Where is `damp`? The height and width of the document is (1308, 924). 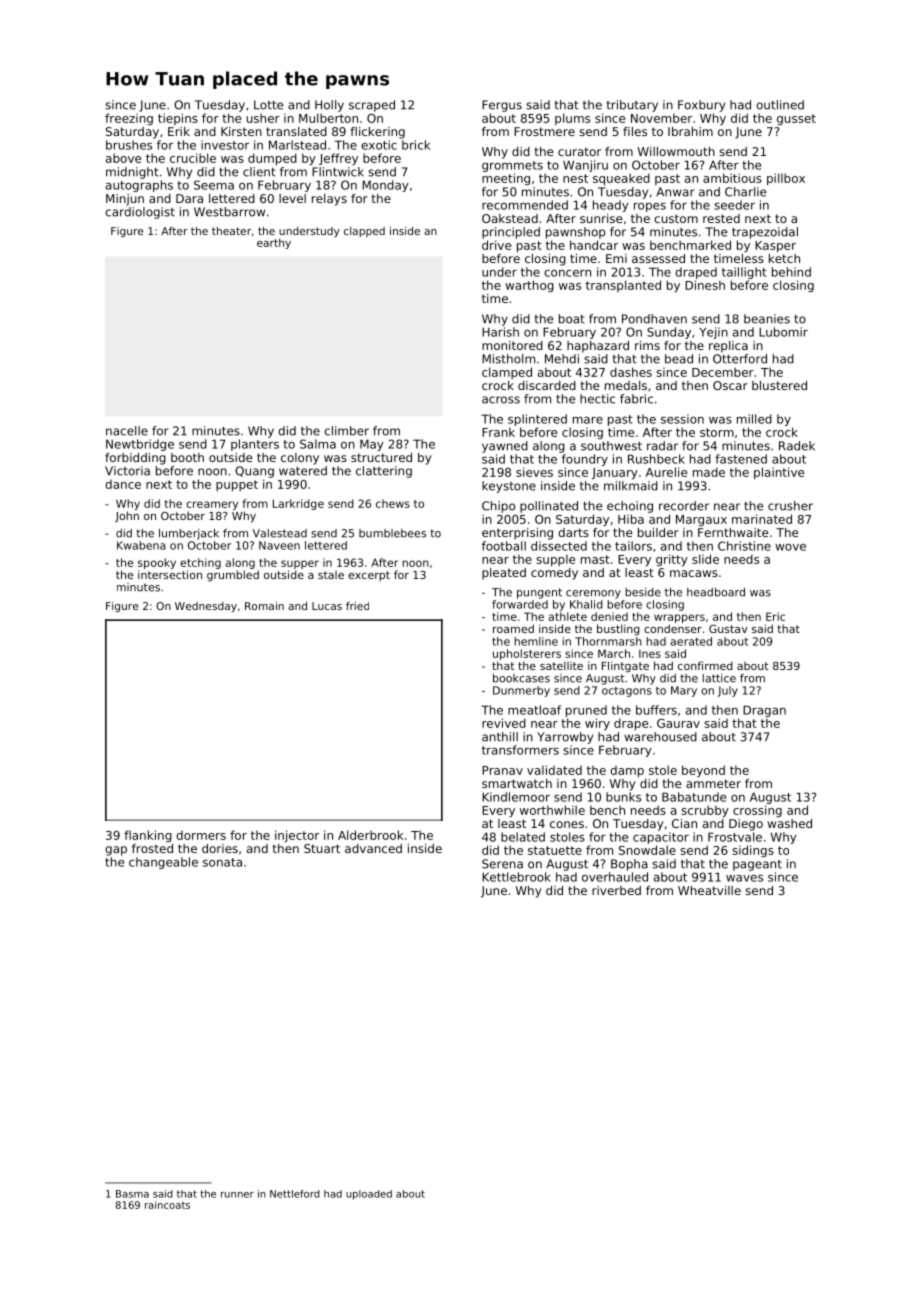 damp is located at coordinates (627, 771).
